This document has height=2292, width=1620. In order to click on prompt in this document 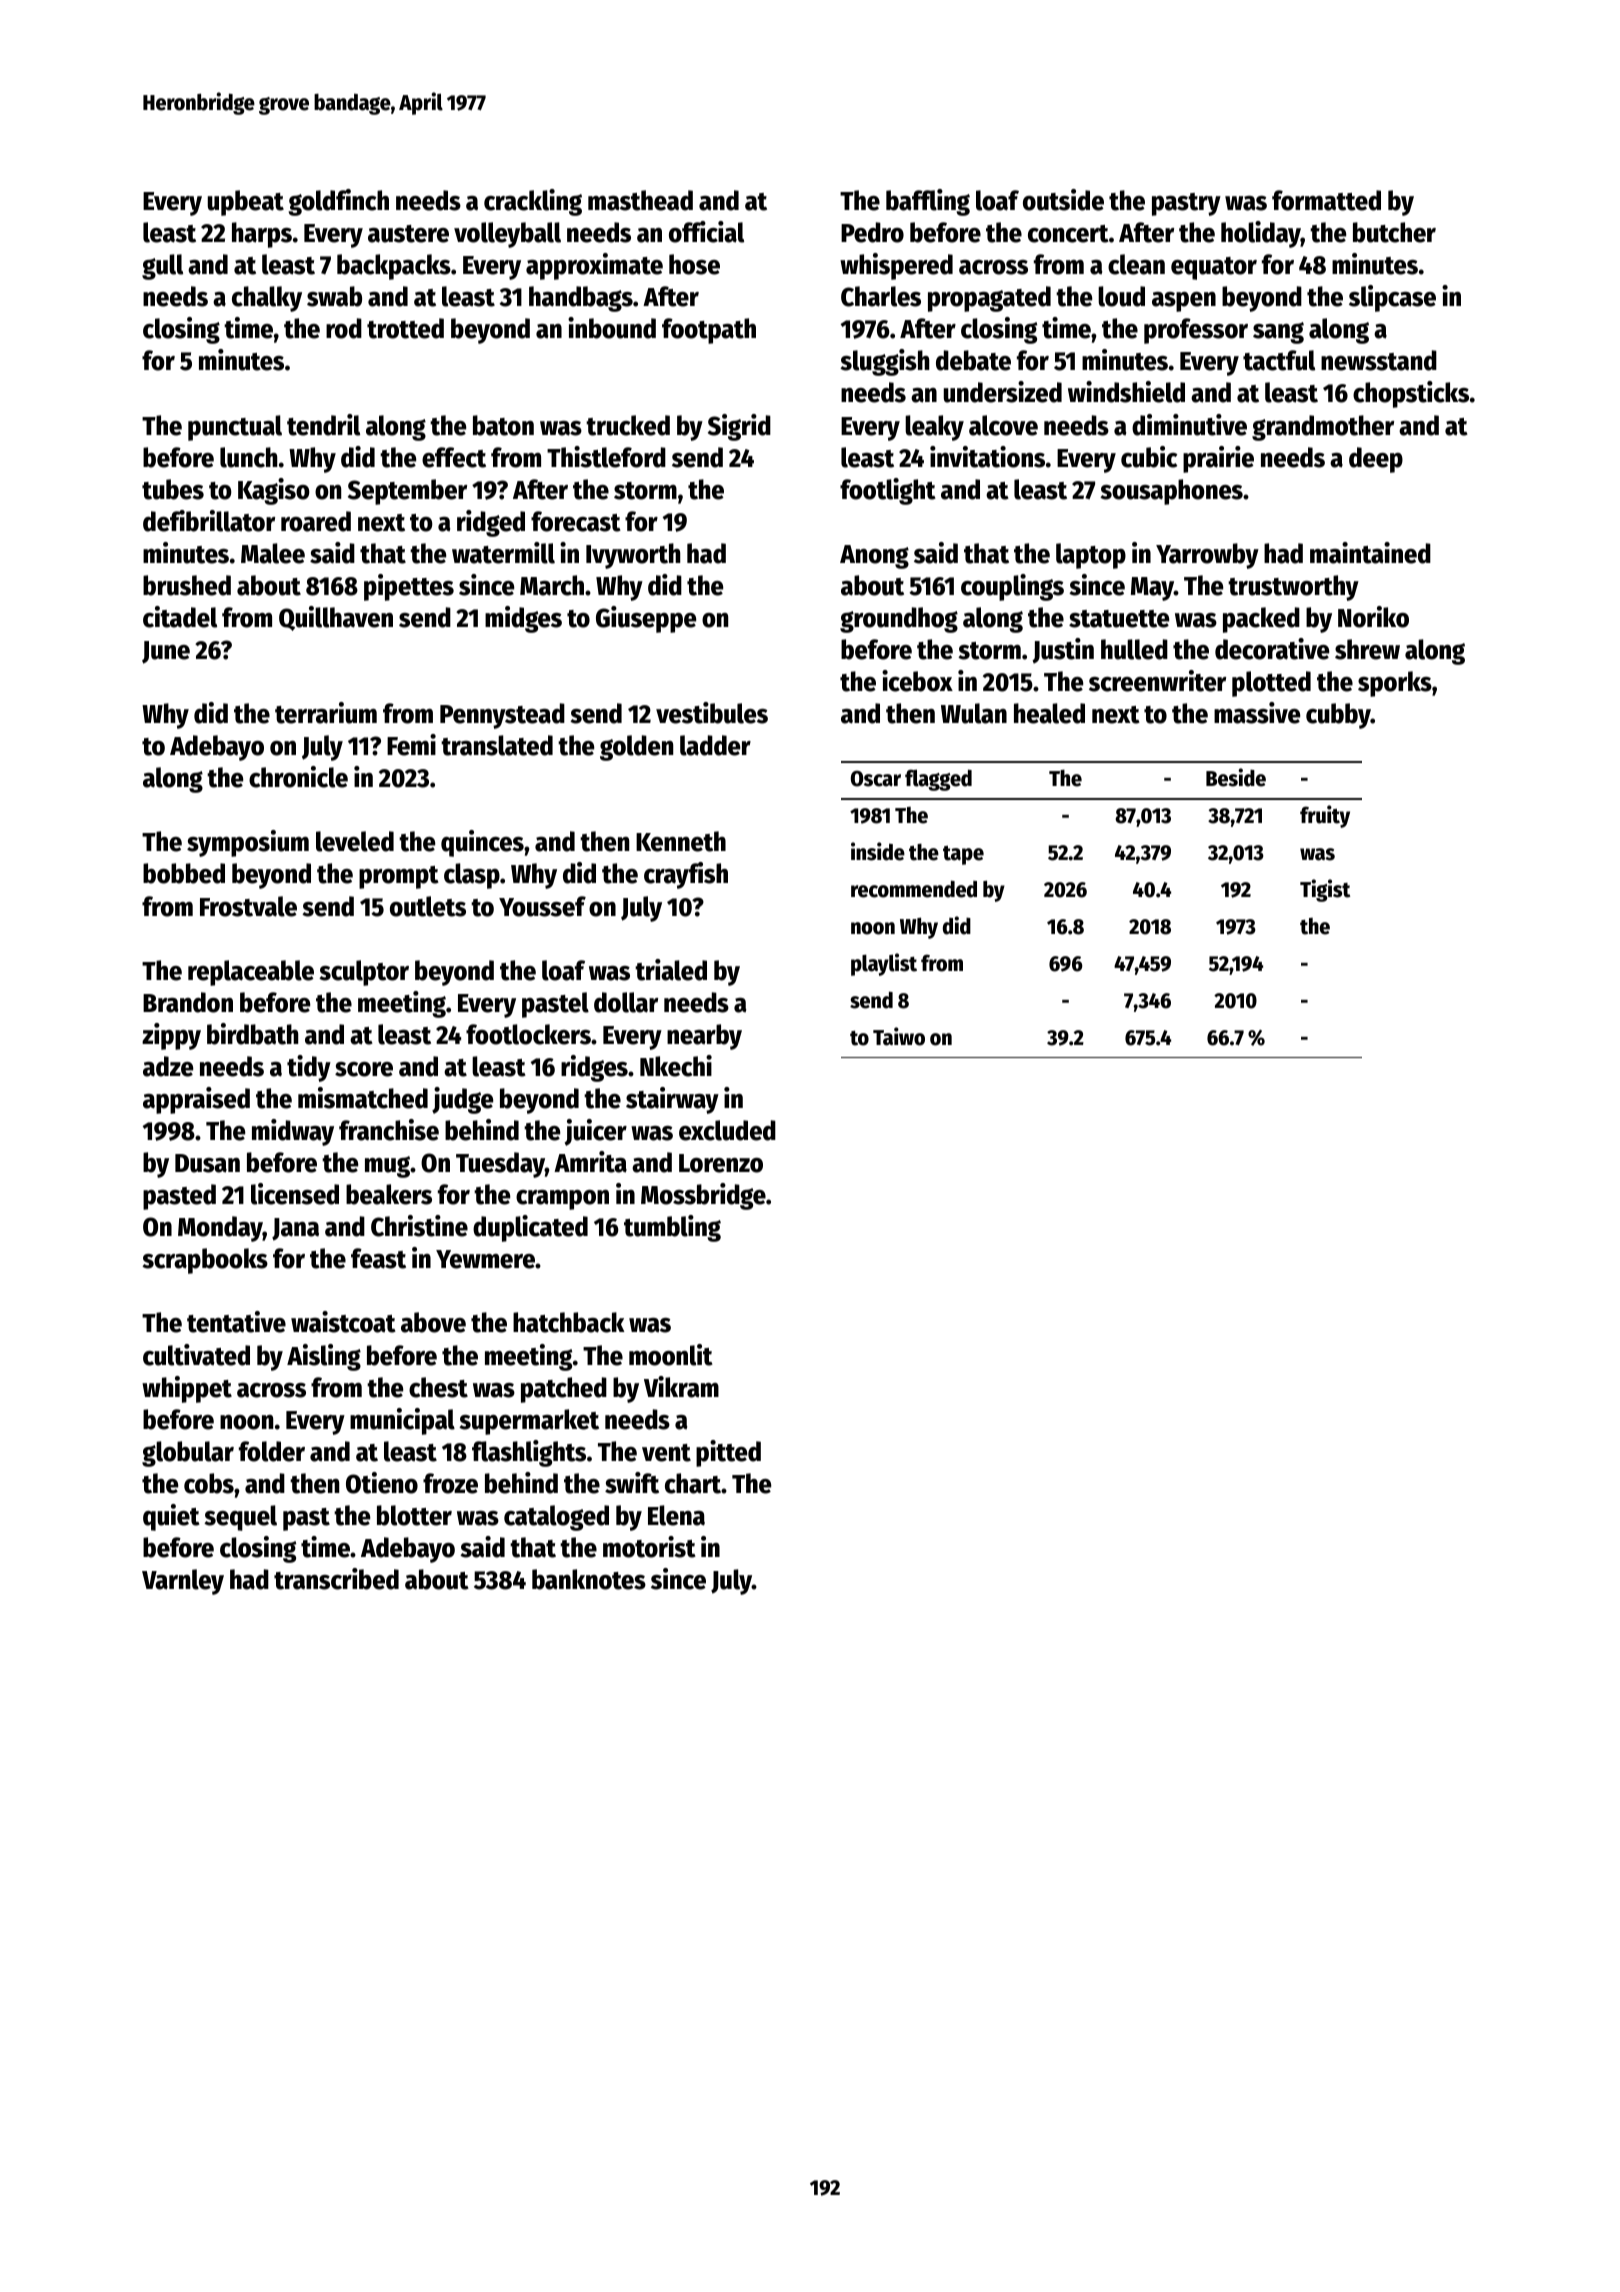, I will do `click(399, 877)`.
